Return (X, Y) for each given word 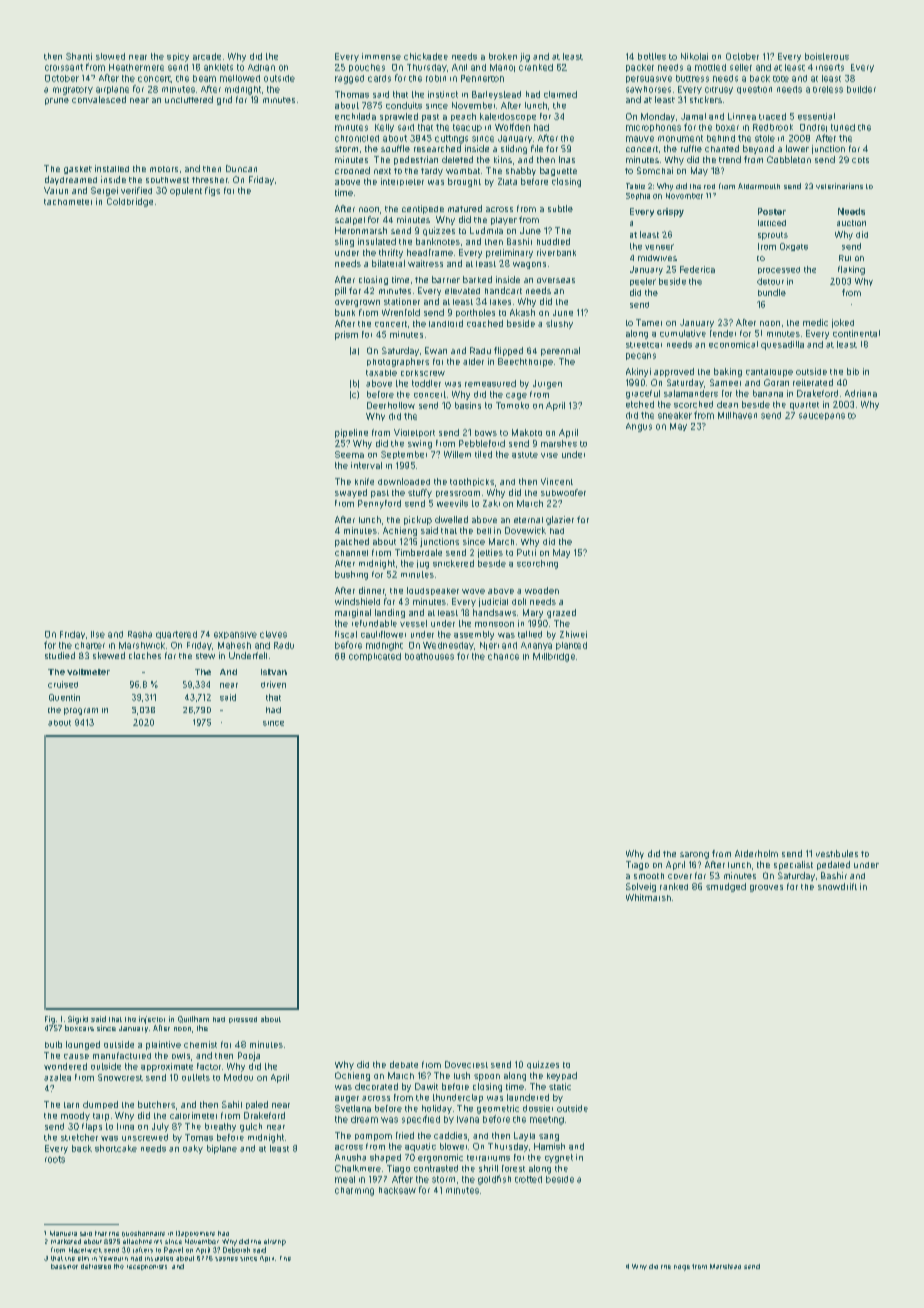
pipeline (351, 433)
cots (860, 160)
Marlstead (725, 1266)
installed (112, 168)
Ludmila (486, 230)
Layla (524, 1136)
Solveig (641, 887)
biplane (222, 1149)
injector (152, 1020)
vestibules (837, 853)
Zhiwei (573, 634)
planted (571, 646)
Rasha (140, 634)
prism (346, 335)
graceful (643, 394)
